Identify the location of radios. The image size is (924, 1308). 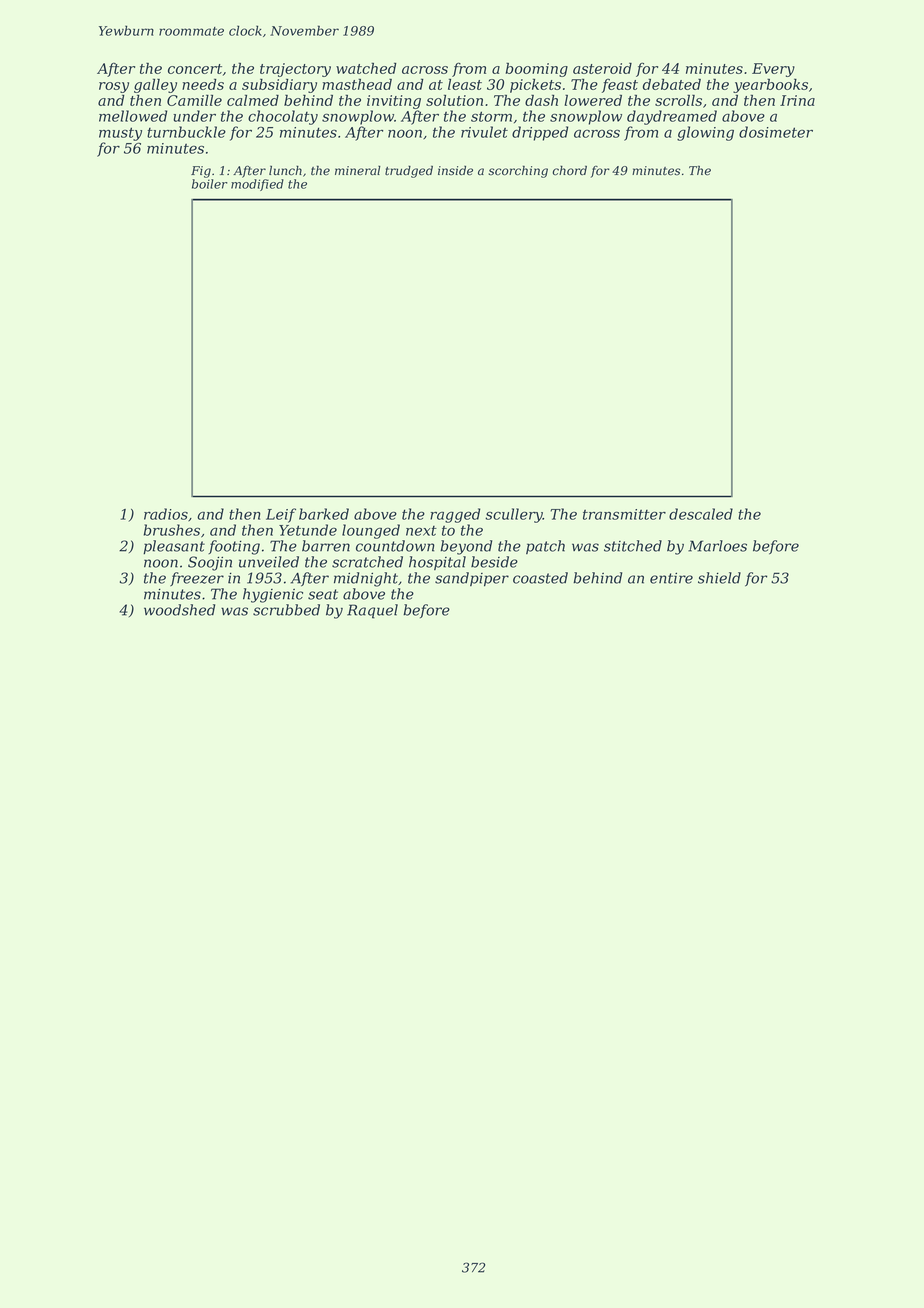
(166, 514).
